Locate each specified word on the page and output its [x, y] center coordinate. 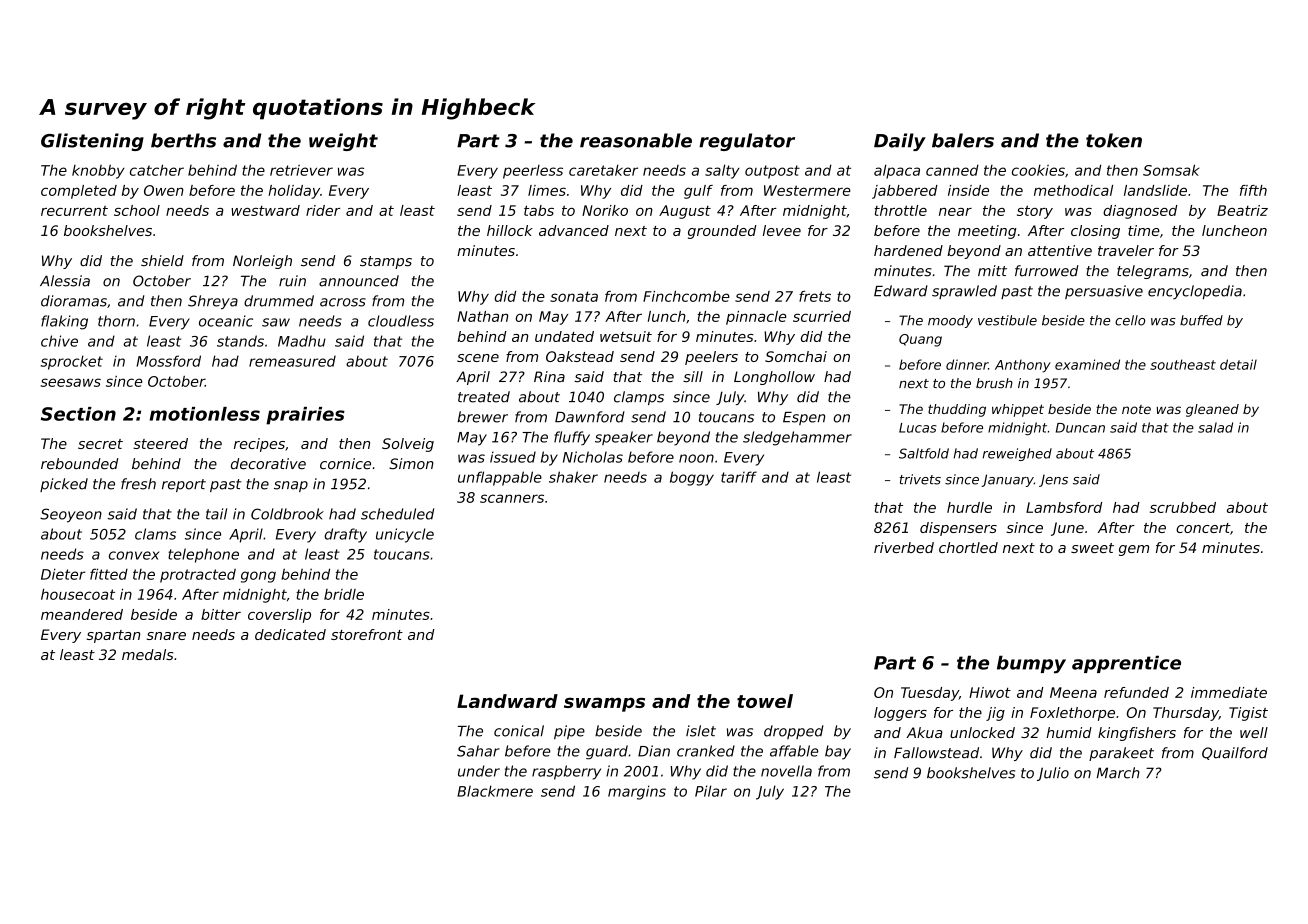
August [685, 212]
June [1067, 529]
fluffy [572, 438]
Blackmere [495, 791]
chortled [968, 547]
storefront [367, 634]
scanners [512, 498]
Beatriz [1242, 210]
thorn [116, 321]
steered [160, 443]
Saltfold [924, 453]
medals [148, 654]
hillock [510, 230]
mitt [992, 270]
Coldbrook [287, 514]
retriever [301, 170]
